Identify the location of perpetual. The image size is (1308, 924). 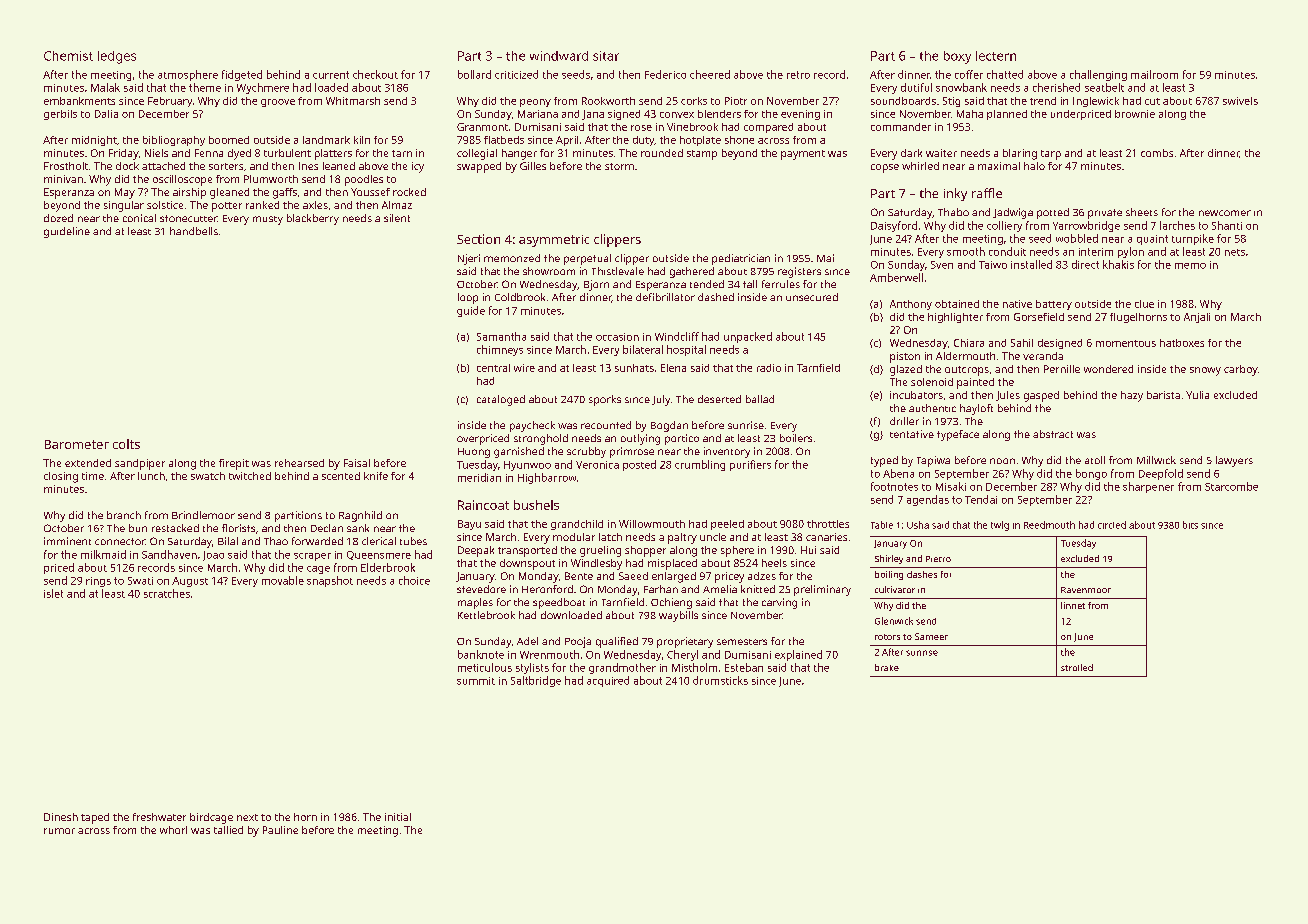
(587, 259).
